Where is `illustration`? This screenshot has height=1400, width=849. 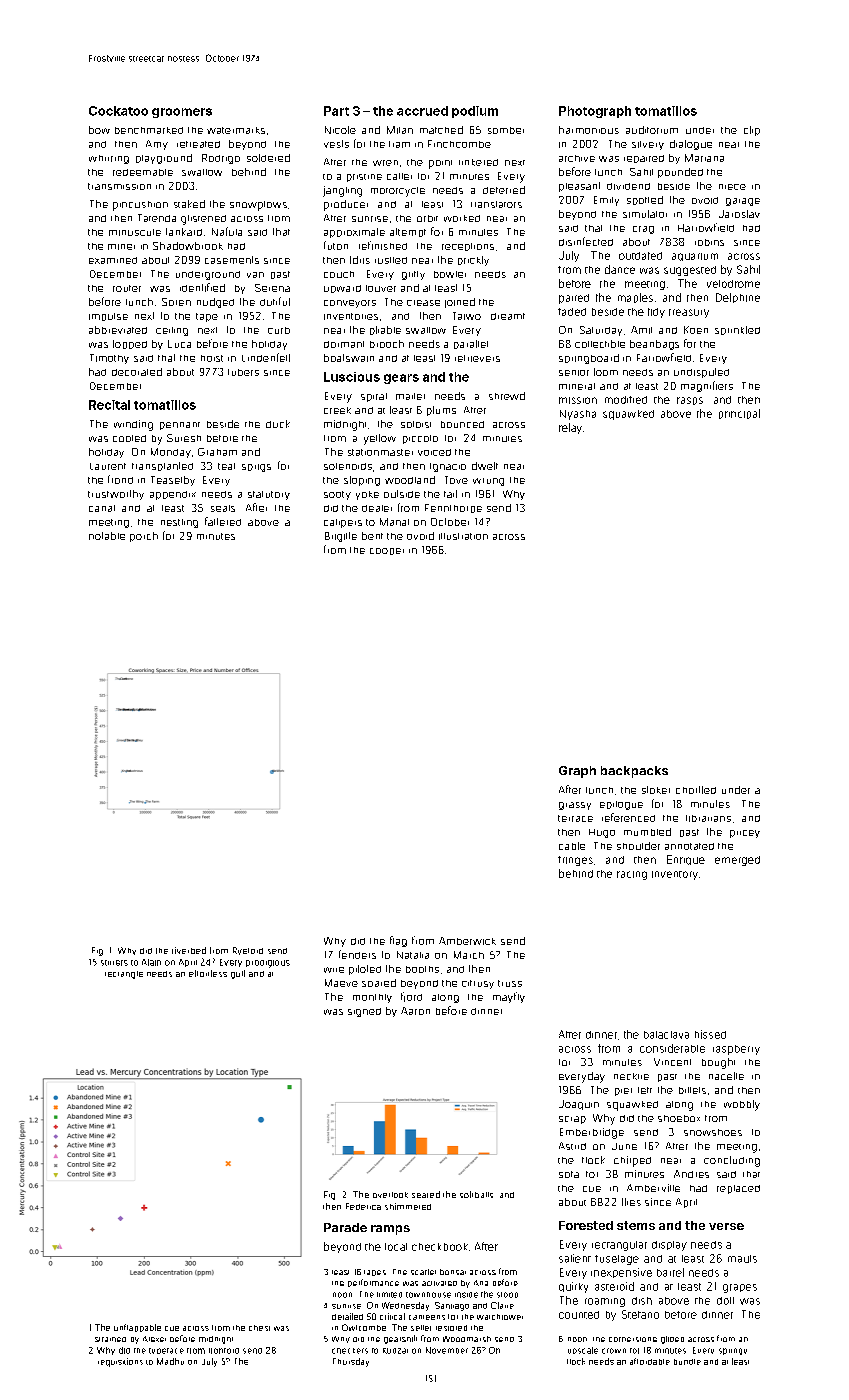 illustration is located at coordinates (463, 536).
